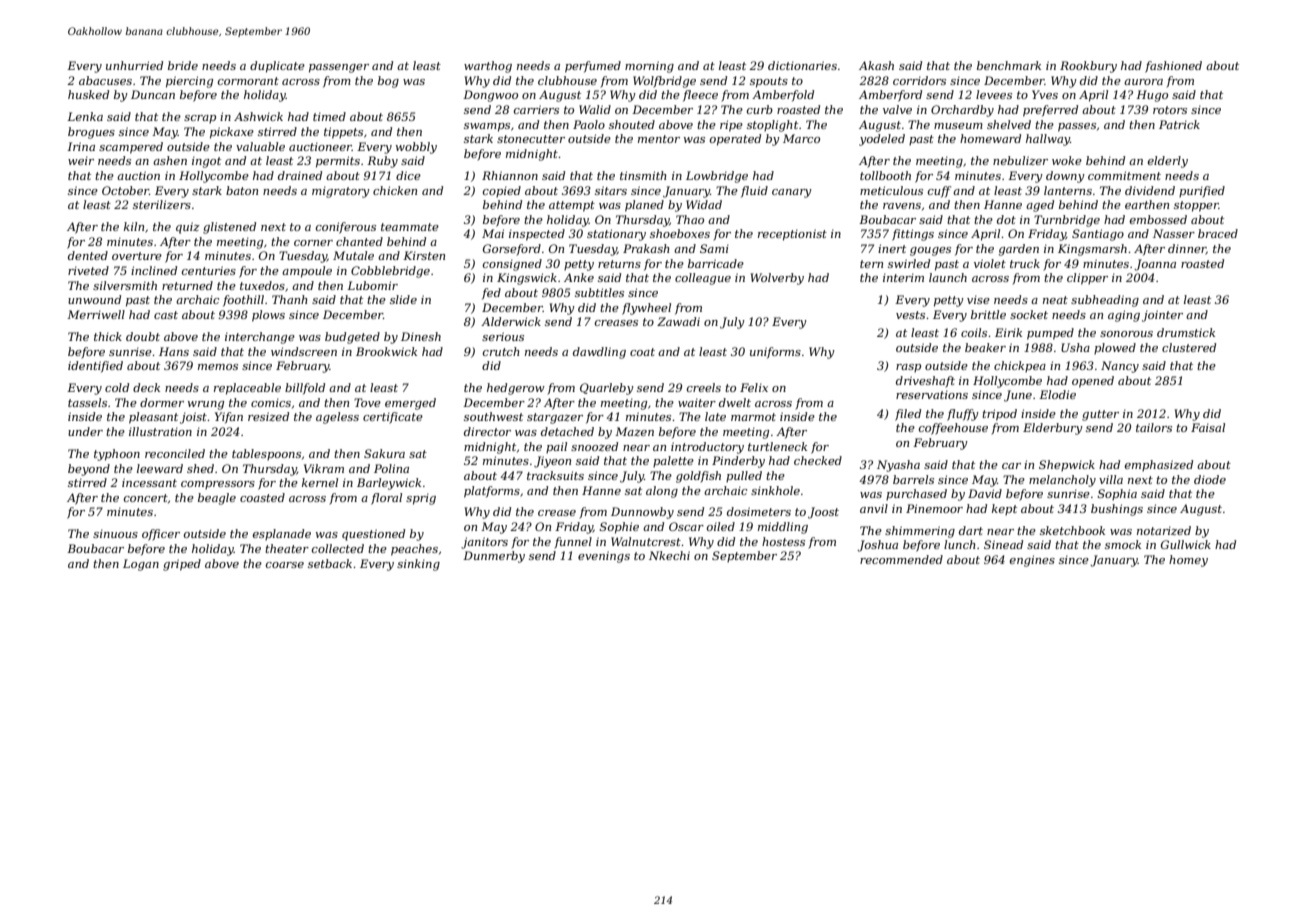  Describe the element at coordinates (1173, 67) in the page. I see `fashioned` at that location.
